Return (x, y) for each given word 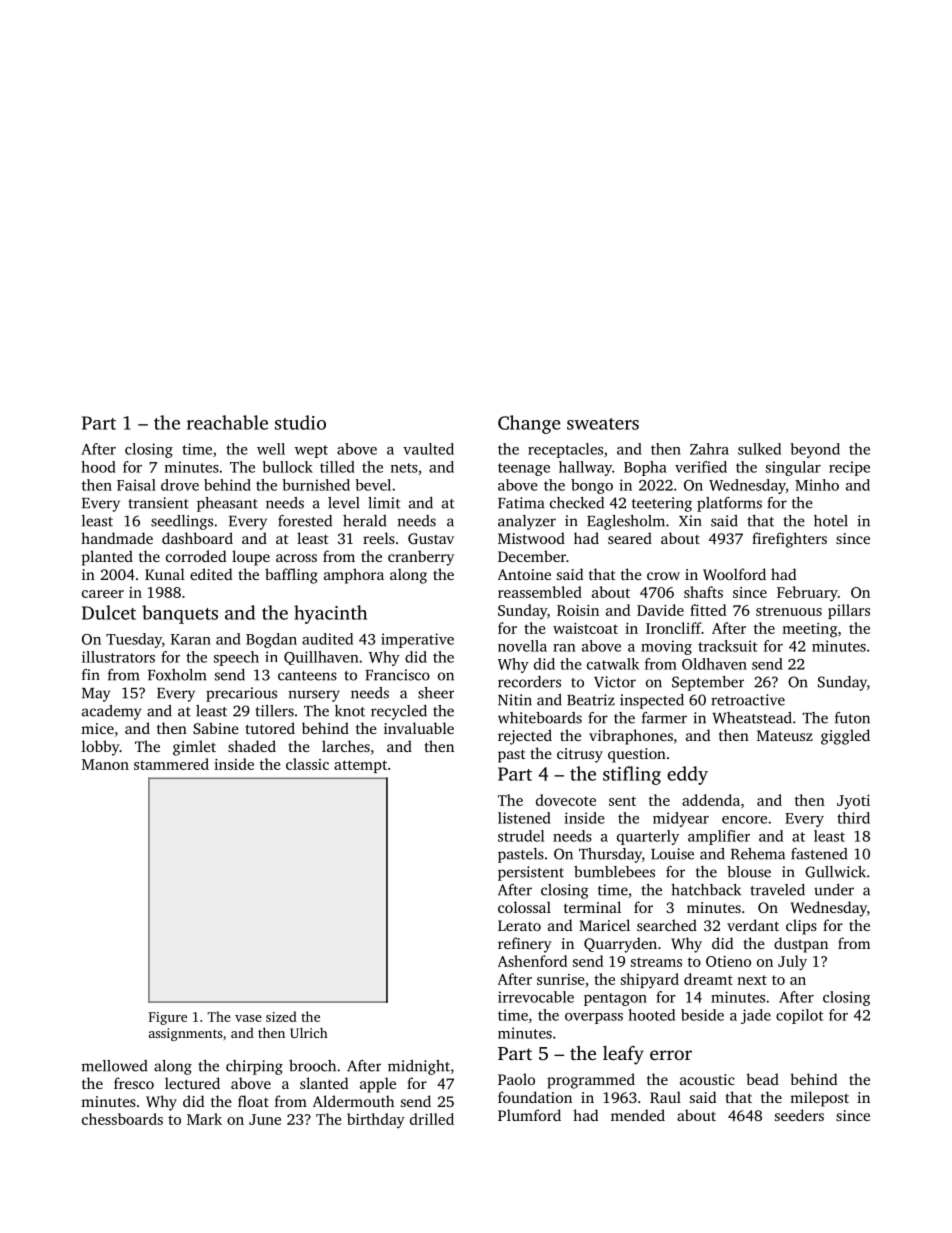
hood (99, 467)
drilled (432, 1119)
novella (522, 646)
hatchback (706, 890)
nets (404, 468)
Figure (167, 1018)
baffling (291, 576)
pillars (849, 611)
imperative (417, 640)
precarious (241, 694)
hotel (831, 521)
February (807, 594)
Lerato (519, 925)
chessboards (122, 1119)
